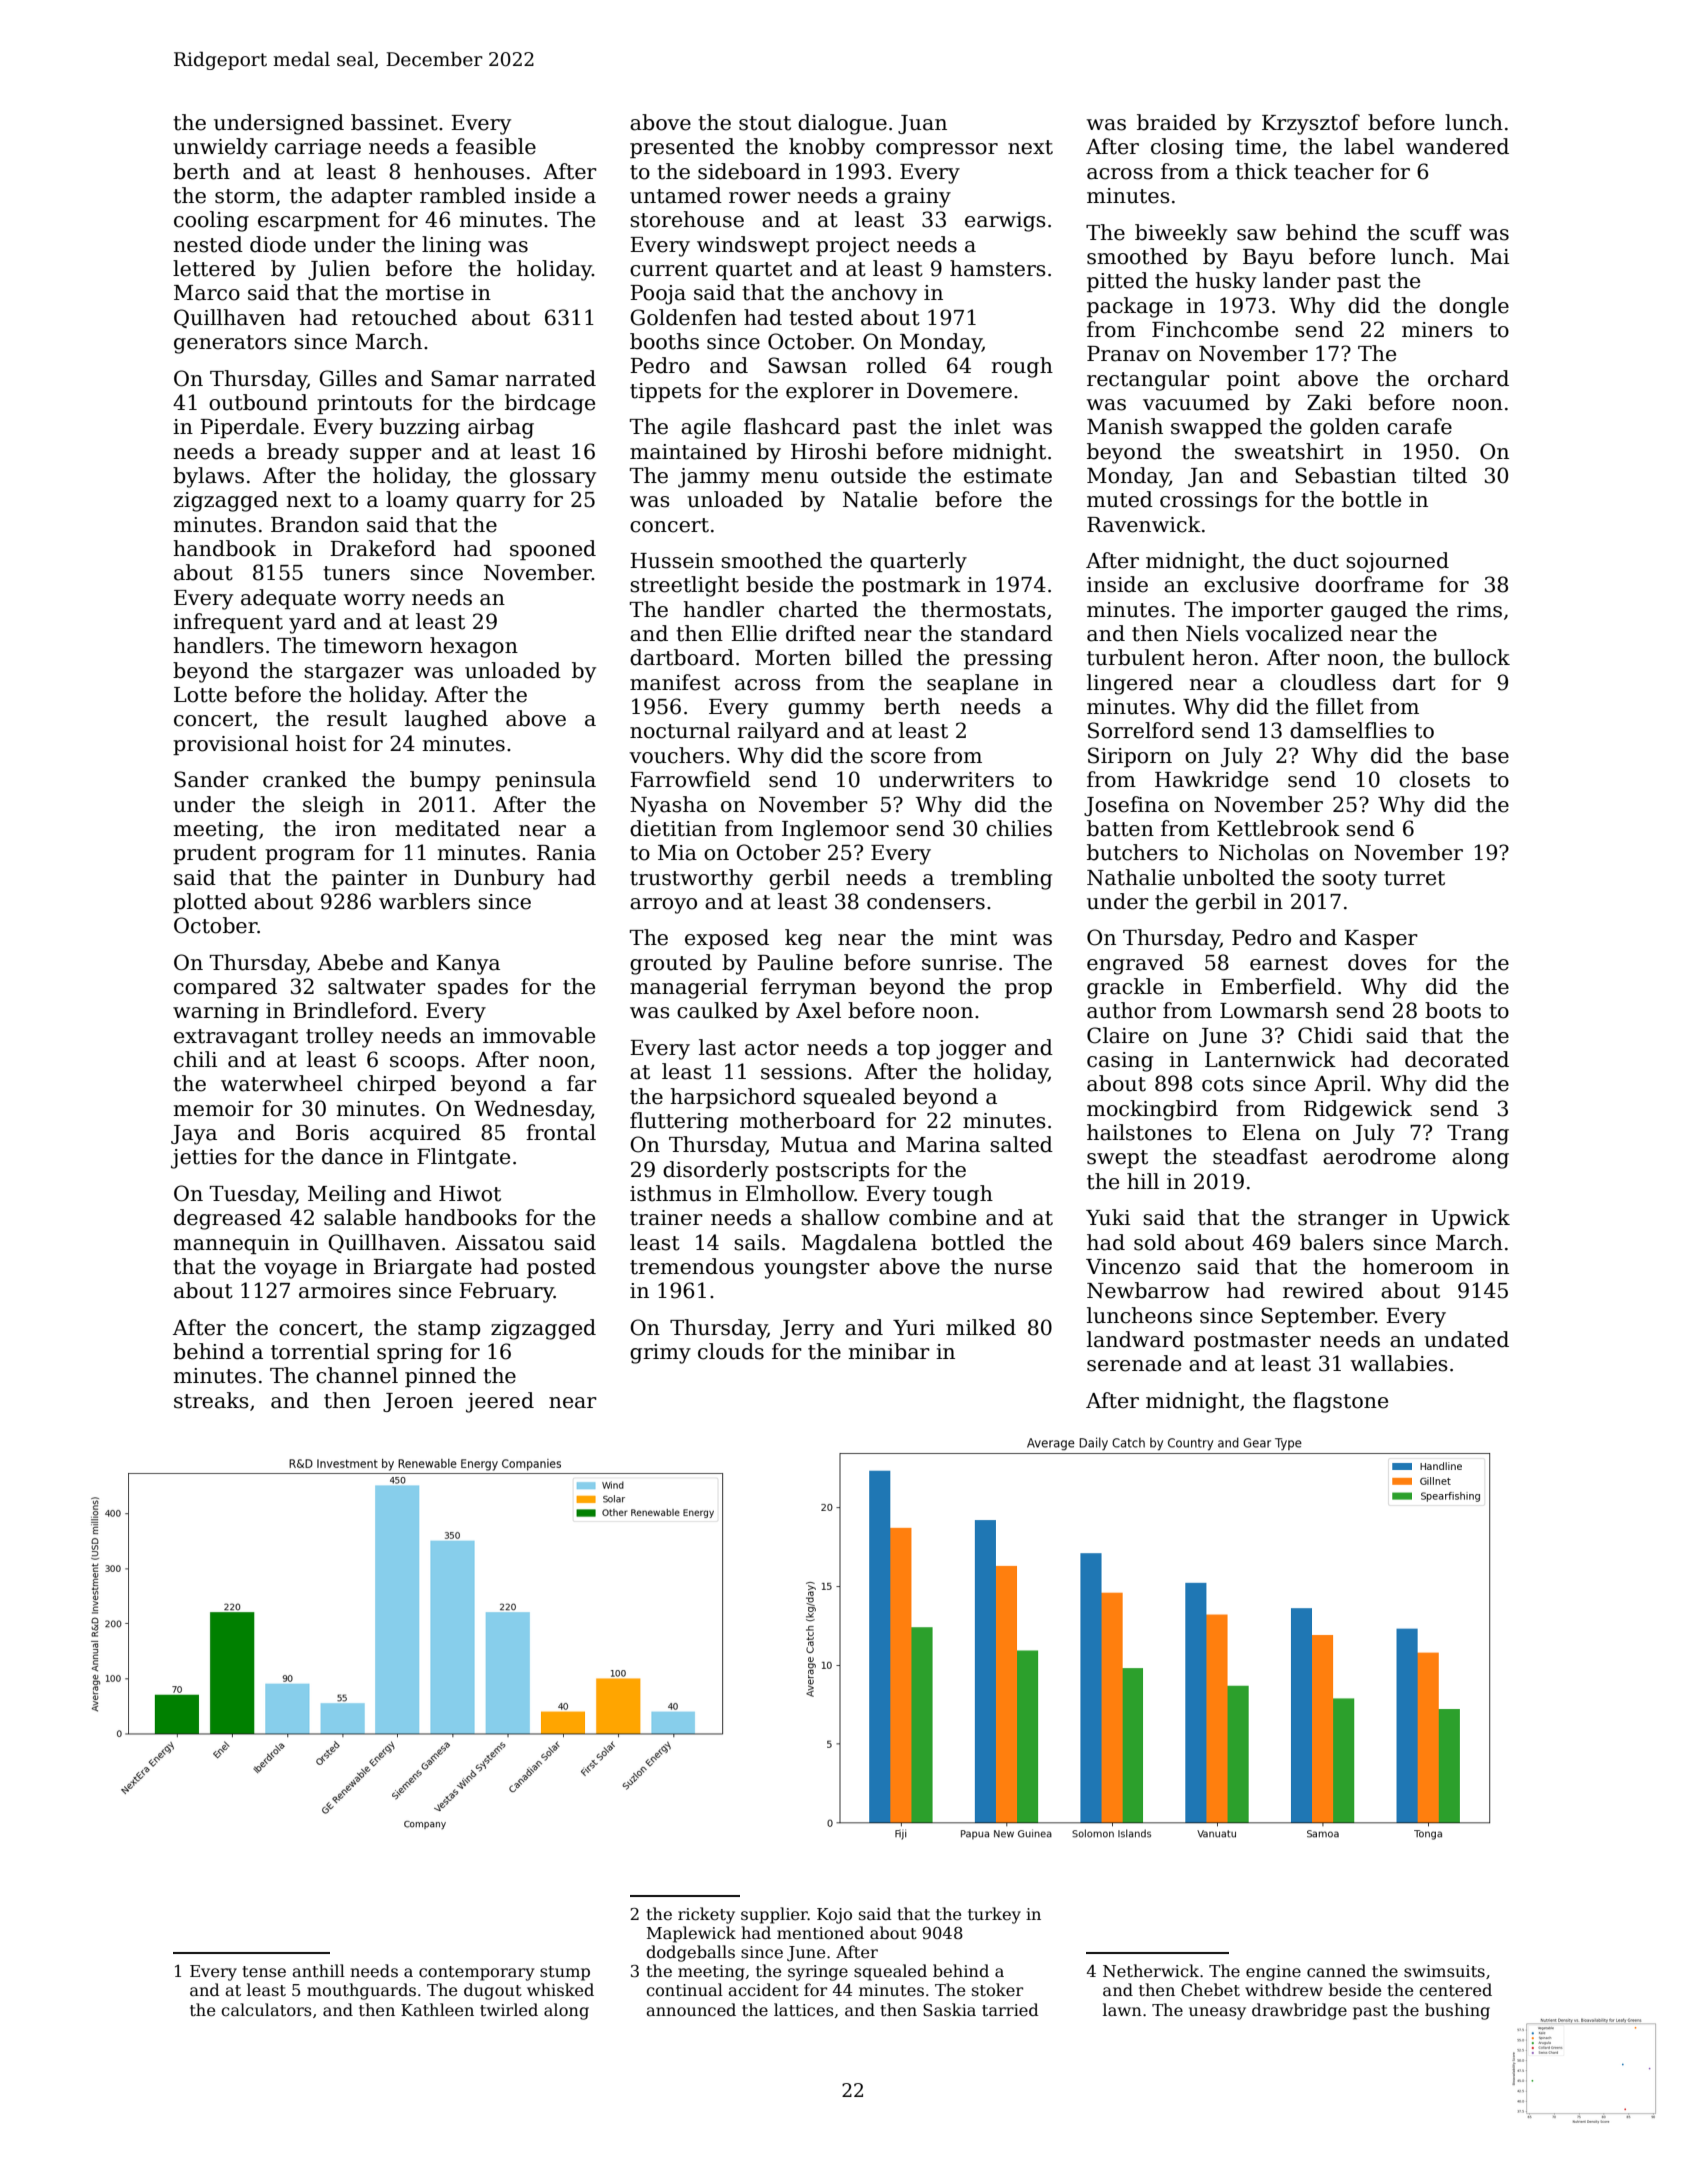 The width and height of the document is (1683, 2178). Describe the element at coordinates (266, 2009) in the document. I see `calculators` at that location.
